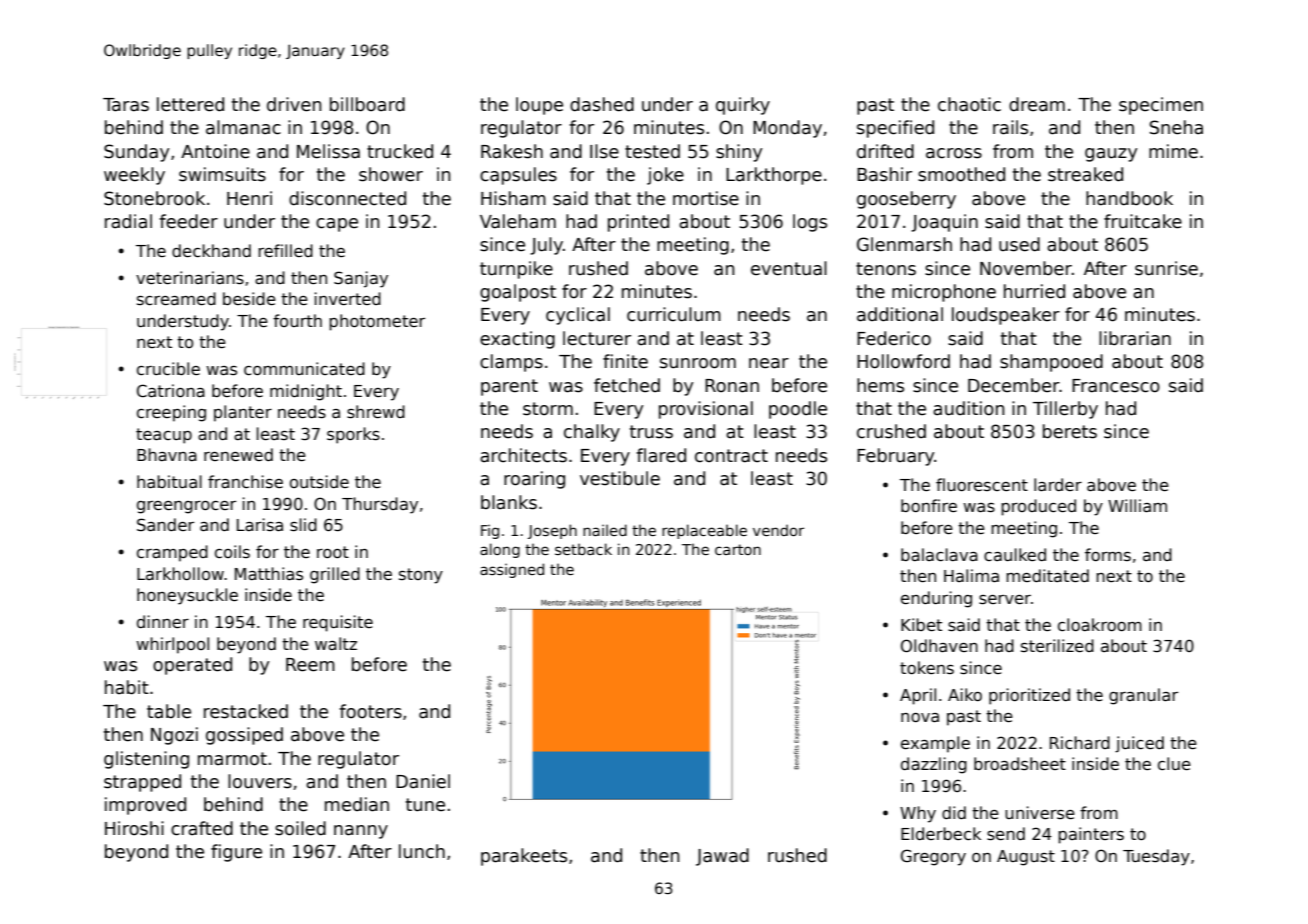 Image resolution: width=1308 pixels, height=924 pixels. What do you see at coordinates (370, 711) in the page?
I see `footers` at bounding box center [370, 711].
